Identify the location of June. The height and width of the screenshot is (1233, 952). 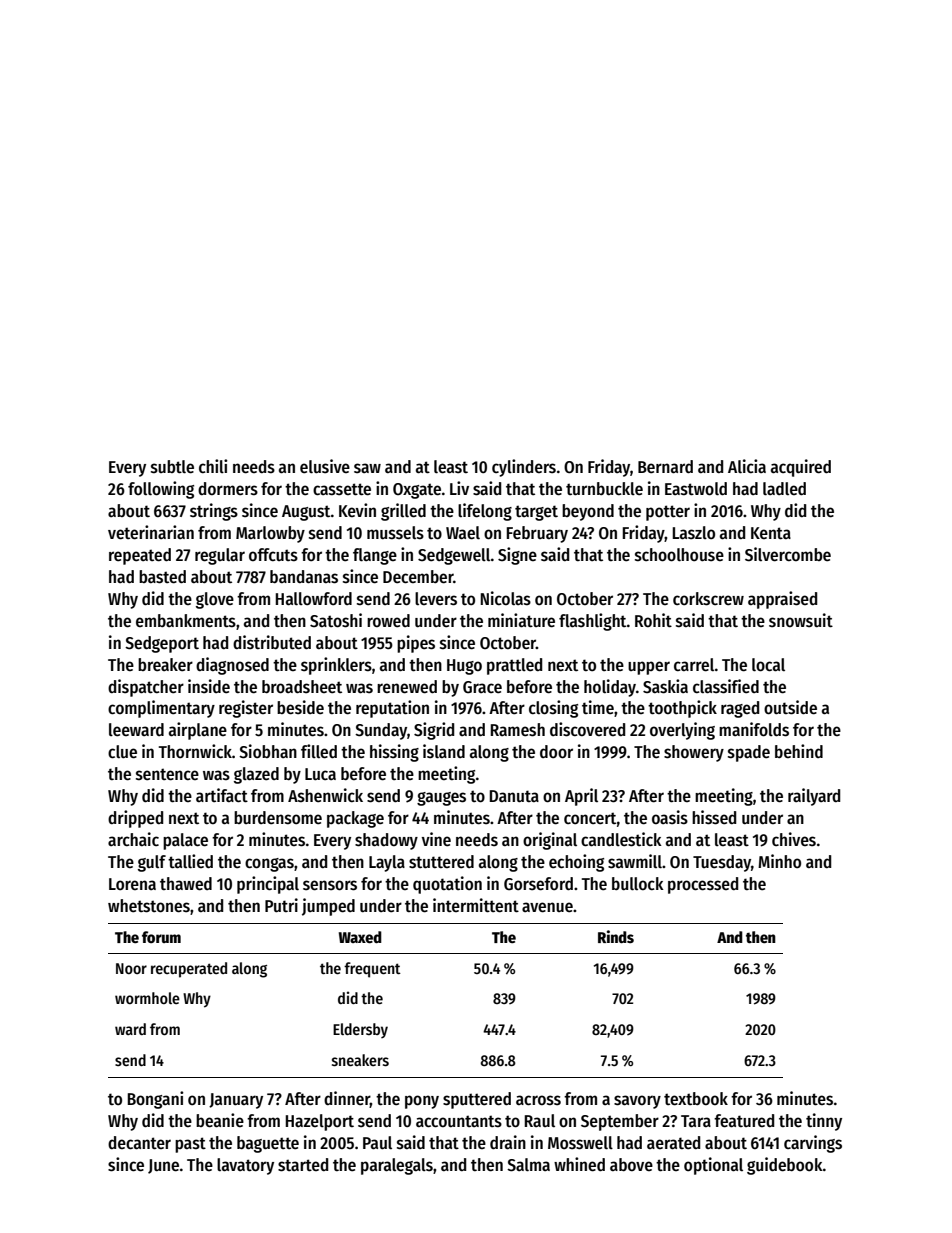
(163, 1166).
